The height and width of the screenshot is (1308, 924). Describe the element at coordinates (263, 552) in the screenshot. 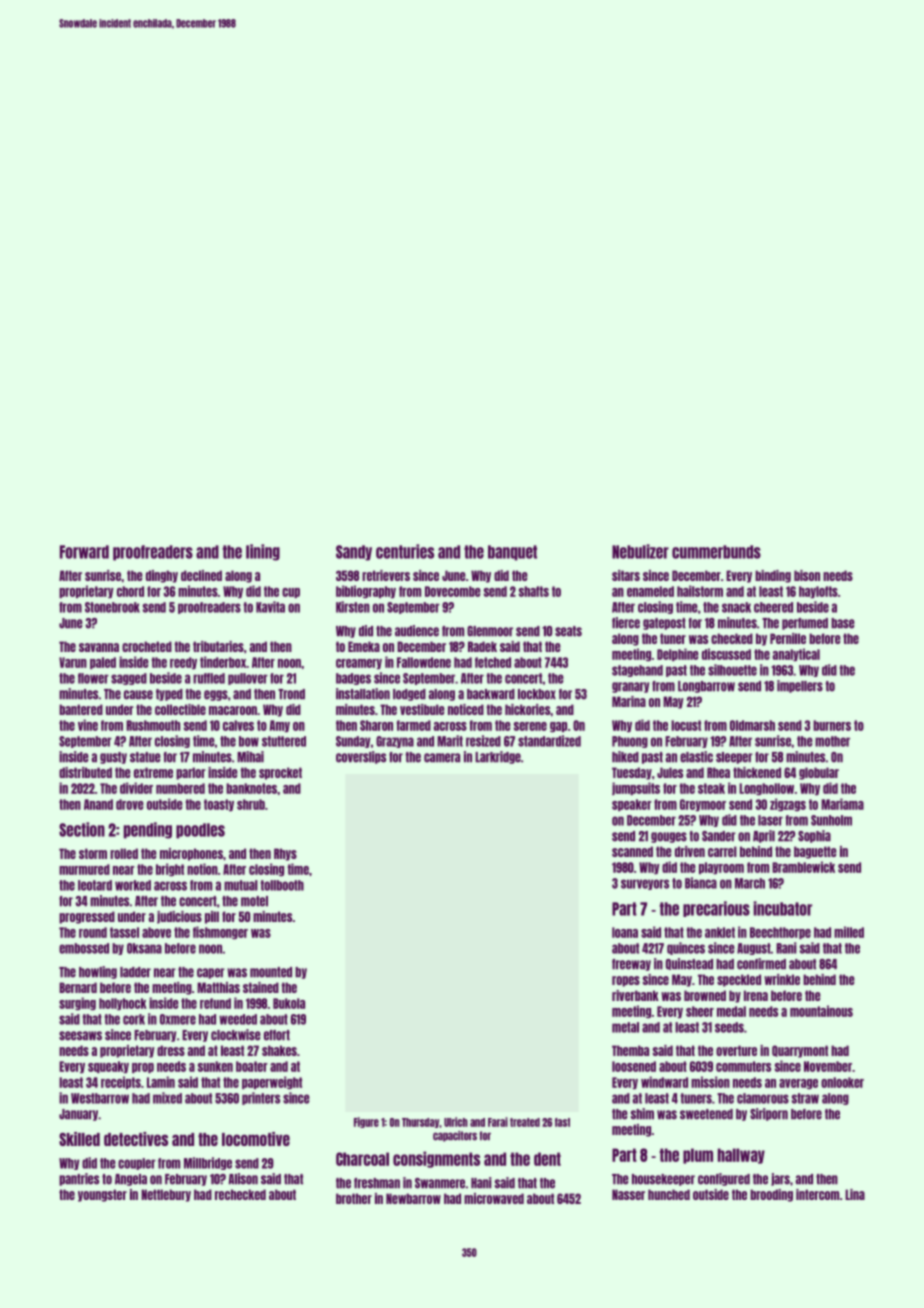

I see `lining` at that location.
